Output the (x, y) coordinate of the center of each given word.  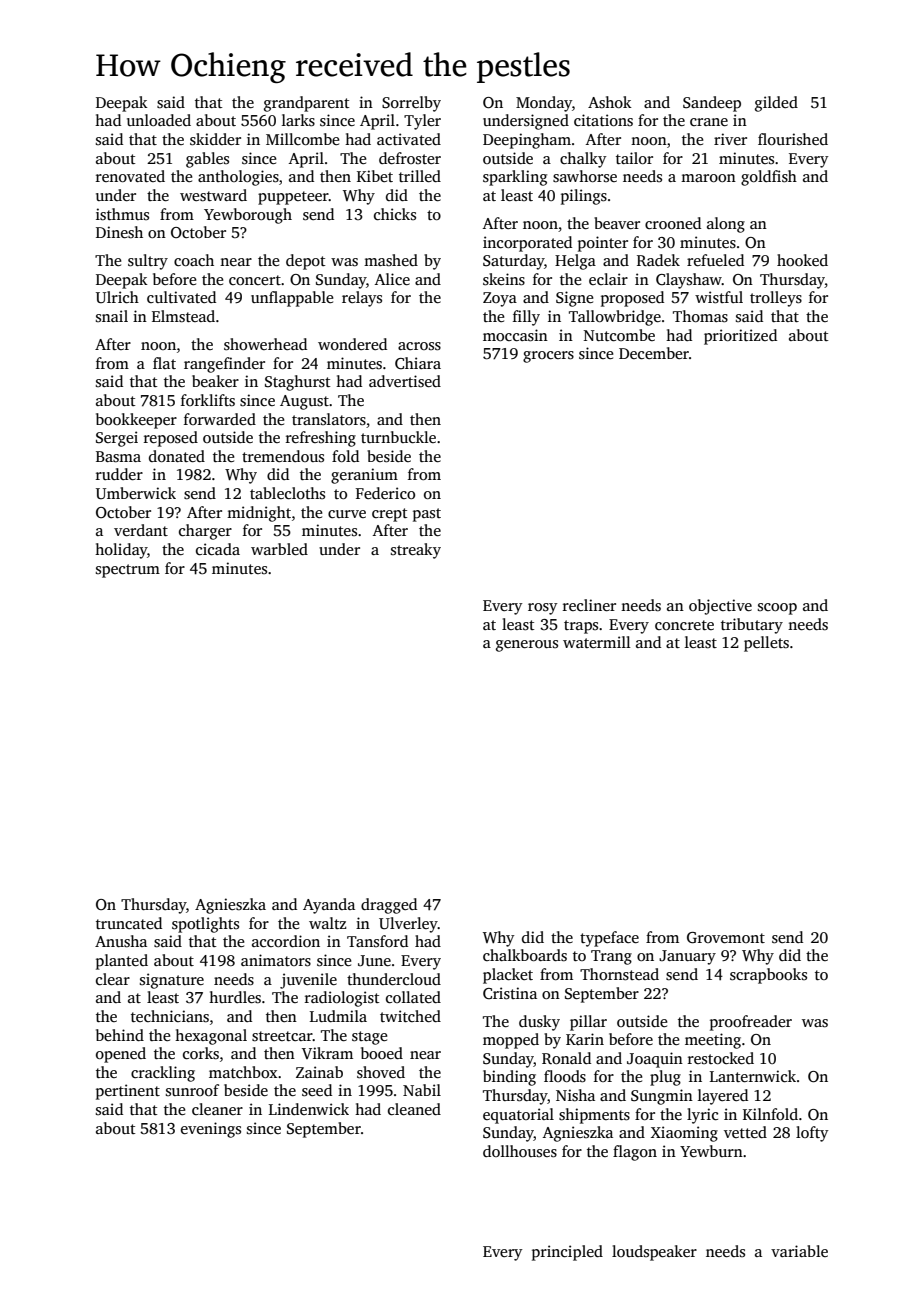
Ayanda (329, 906)
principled (567, 1253)
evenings (211, 1130)
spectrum (128, 571)
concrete (684, 625)
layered (723, 1097)
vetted (745, 1132)
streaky (416, 551)
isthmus (122, 214)
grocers (548, 357)
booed (382, 1053)
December (654, 353)
